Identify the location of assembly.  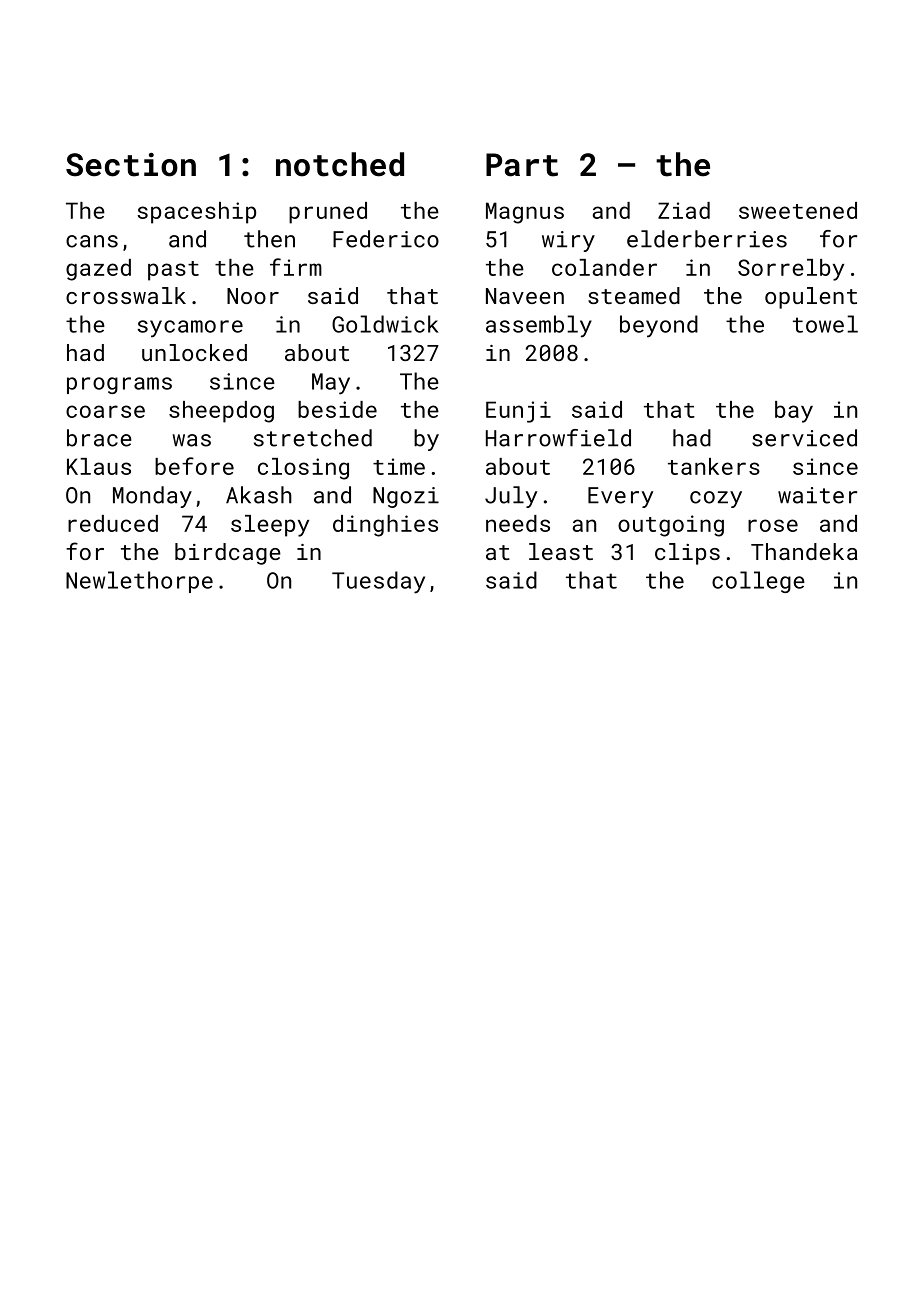
(539, 326).
